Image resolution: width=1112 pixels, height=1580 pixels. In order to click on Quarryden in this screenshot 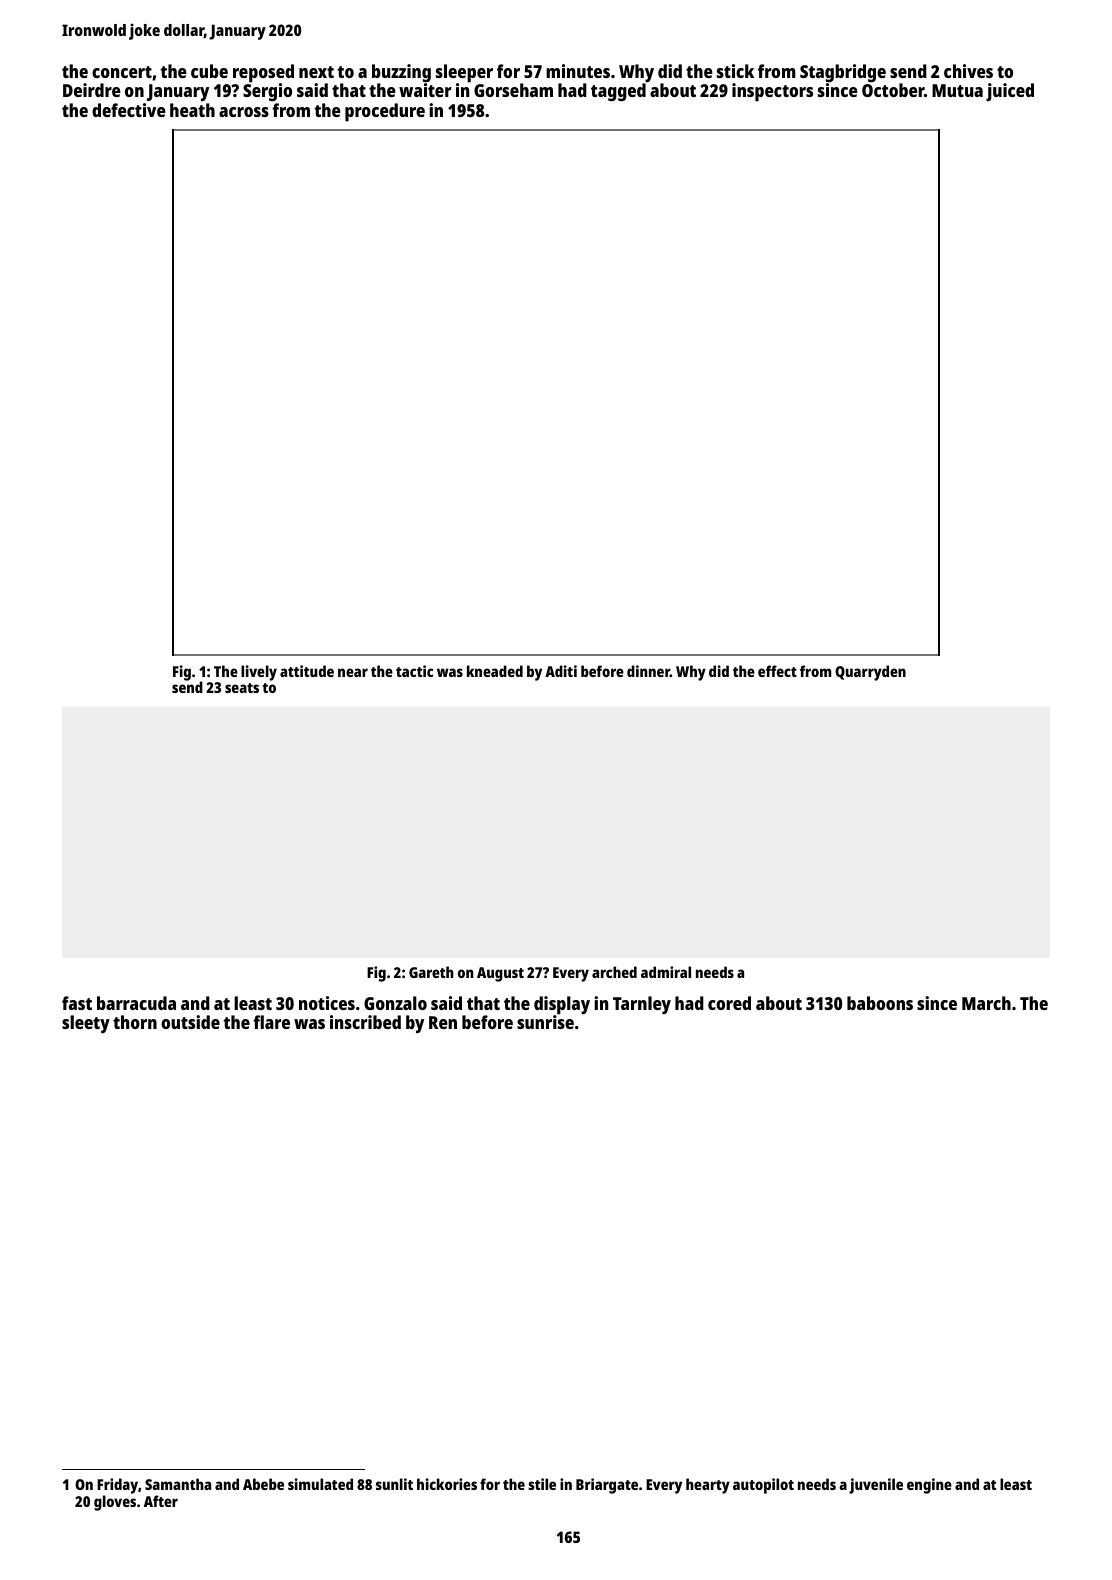, I will do `click(870, 673)`.
